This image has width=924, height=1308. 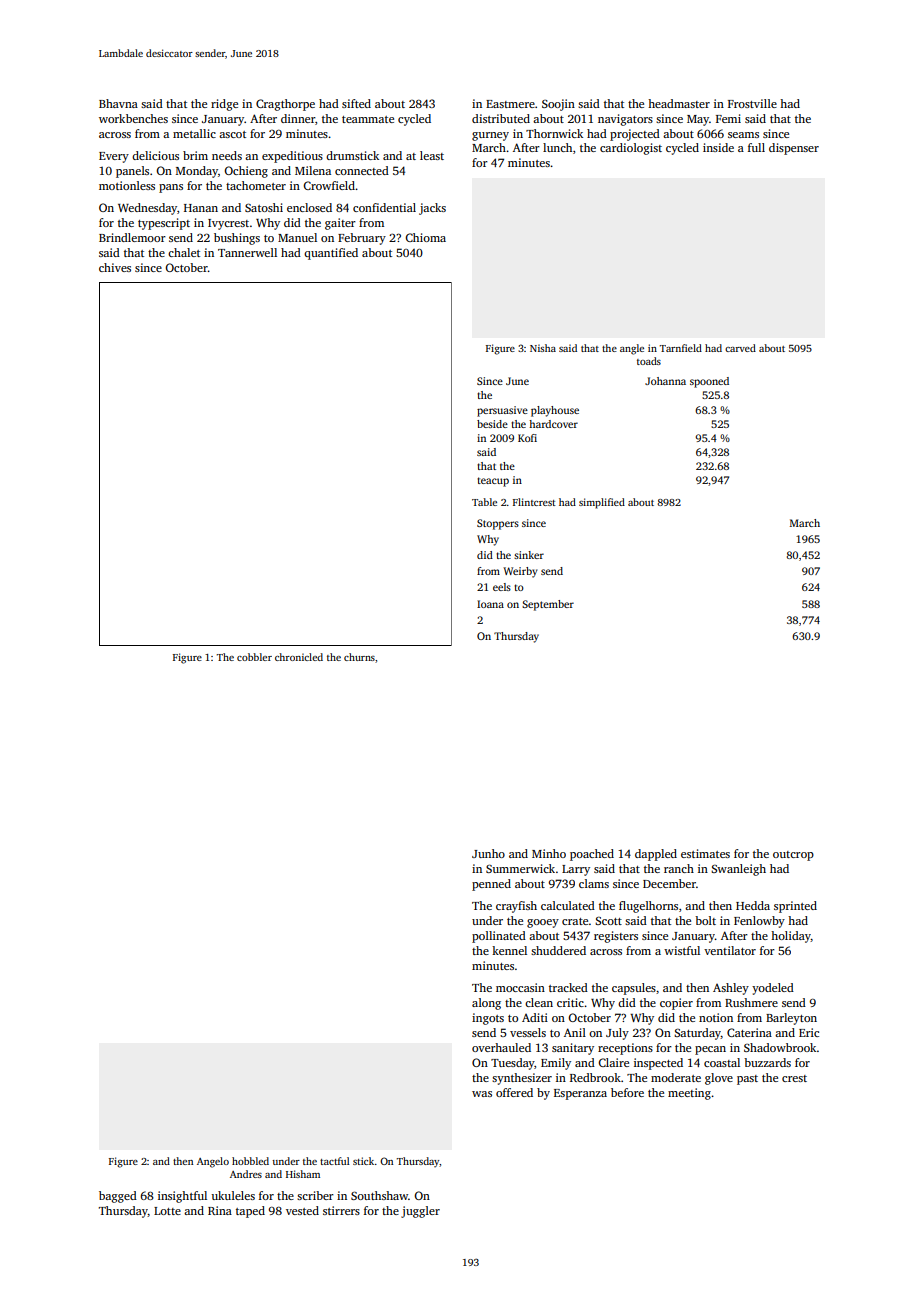 I want to click on cobbler, so click(x=254, y=657).
